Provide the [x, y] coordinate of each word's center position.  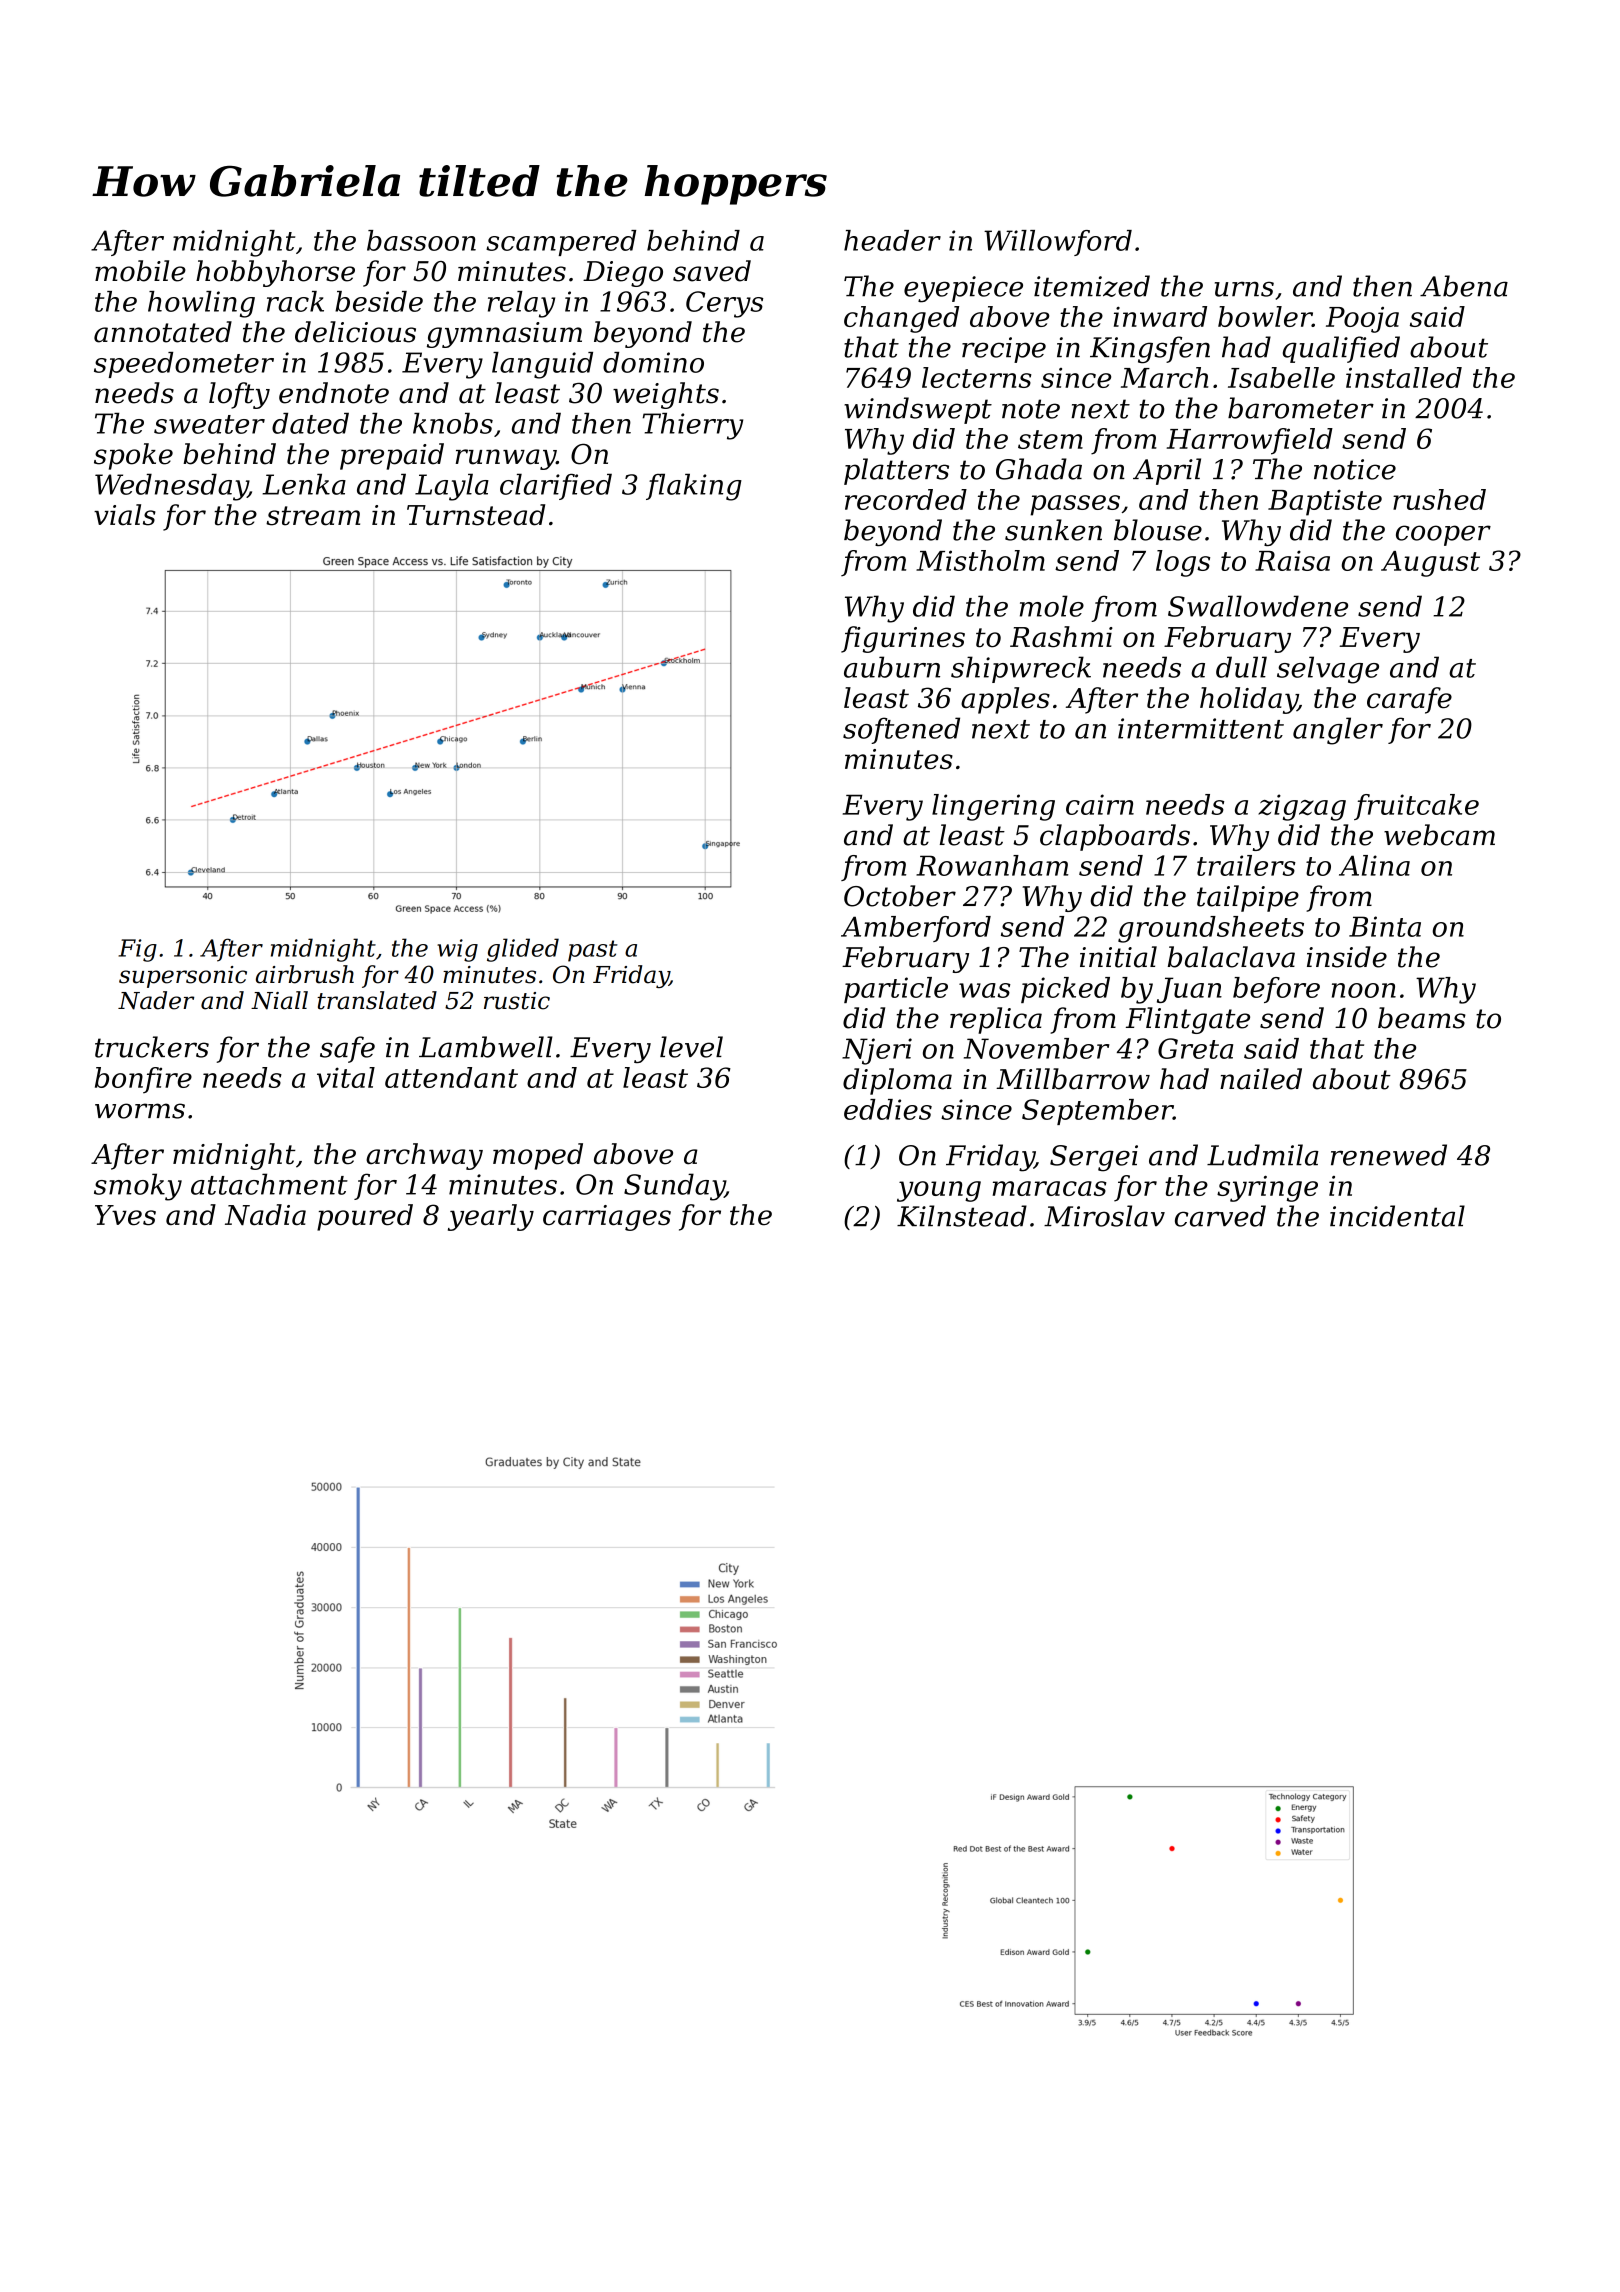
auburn [892, 667]
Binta [1385, 926]
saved [712, 271]
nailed [1261, 1079]
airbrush [305, 974]
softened [901, 730]
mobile [140, 271]
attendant [451, 1077]
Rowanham [992, 865]
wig [457, 950]
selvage [1328, 670]
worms [140, 1111]
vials [125, 515]
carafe [1409, 700]
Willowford [1058, 243]
